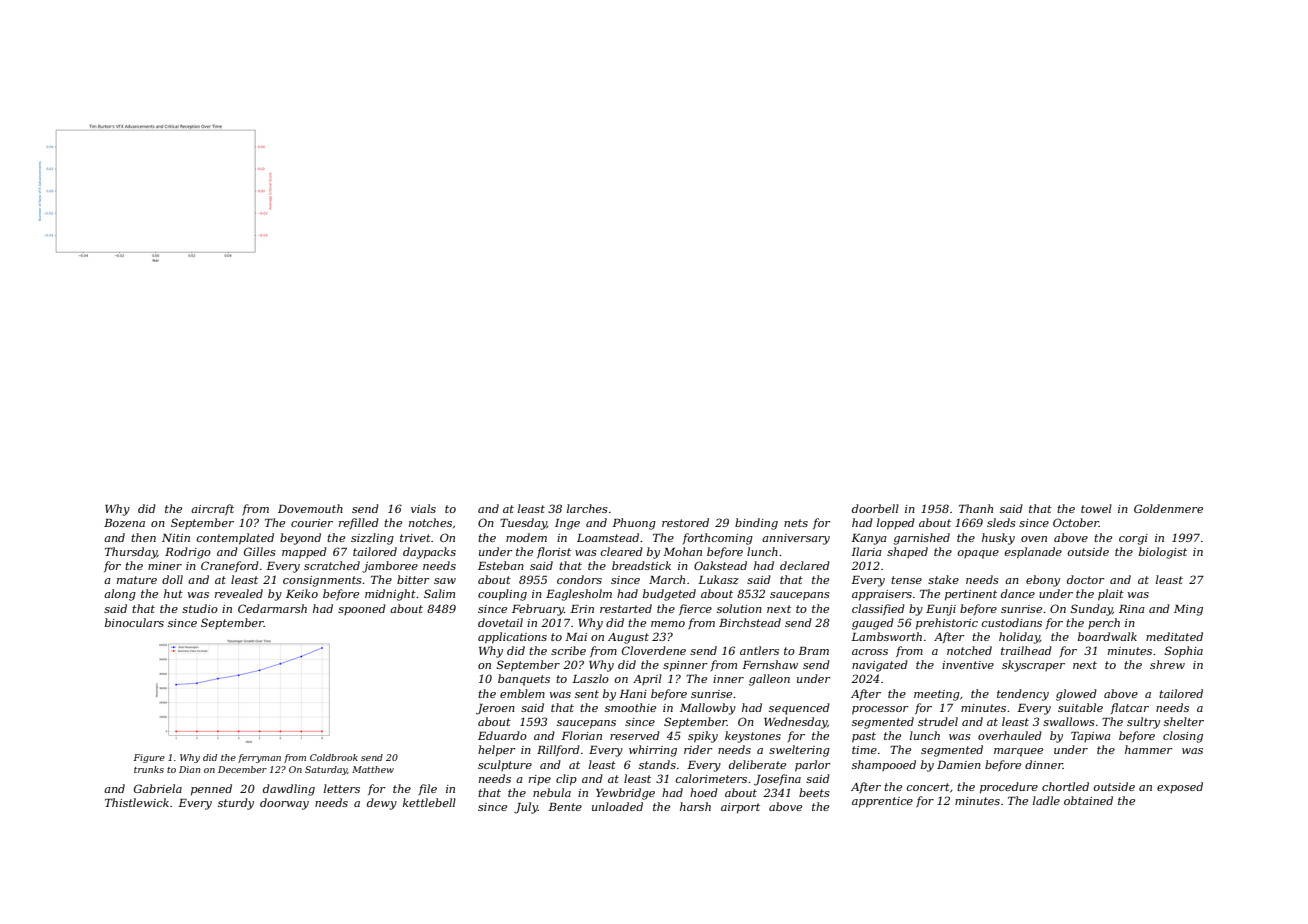 This screenshot has height=924, width=1308. What do you see at coordinates (445, 581) in the screenshot?
I see `saw` at bounding box center [445, 581].
